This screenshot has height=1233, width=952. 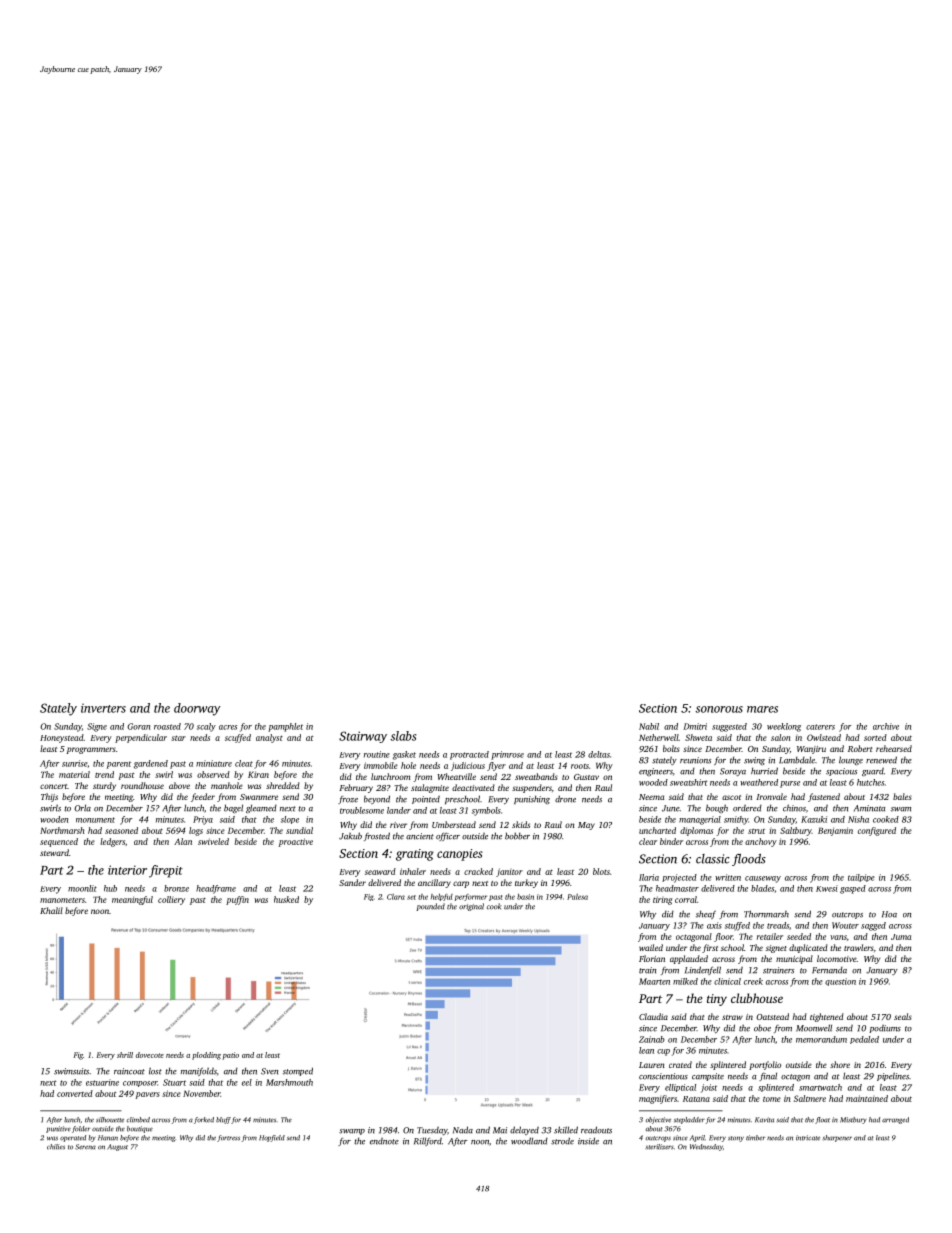 What do you see at coordinates (247, 1082) in the screenshot?
I see `eel` at bounding box center [247, 1082].
